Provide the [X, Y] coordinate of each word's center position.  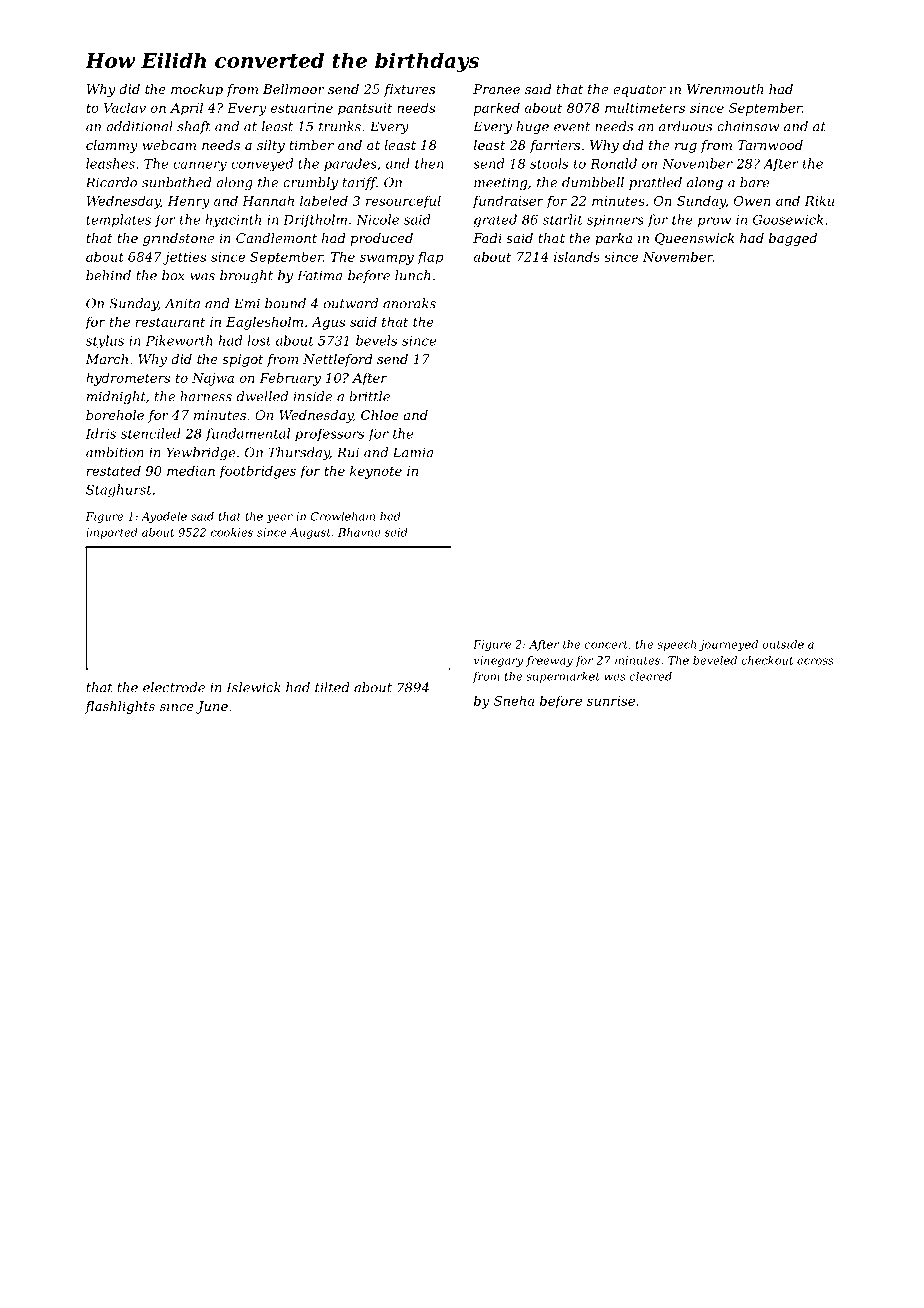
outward [351, 303]
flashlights [120, 707]
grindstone [178, 239]
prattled [655, 183]
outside [783, 644]
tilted [332, 687]
